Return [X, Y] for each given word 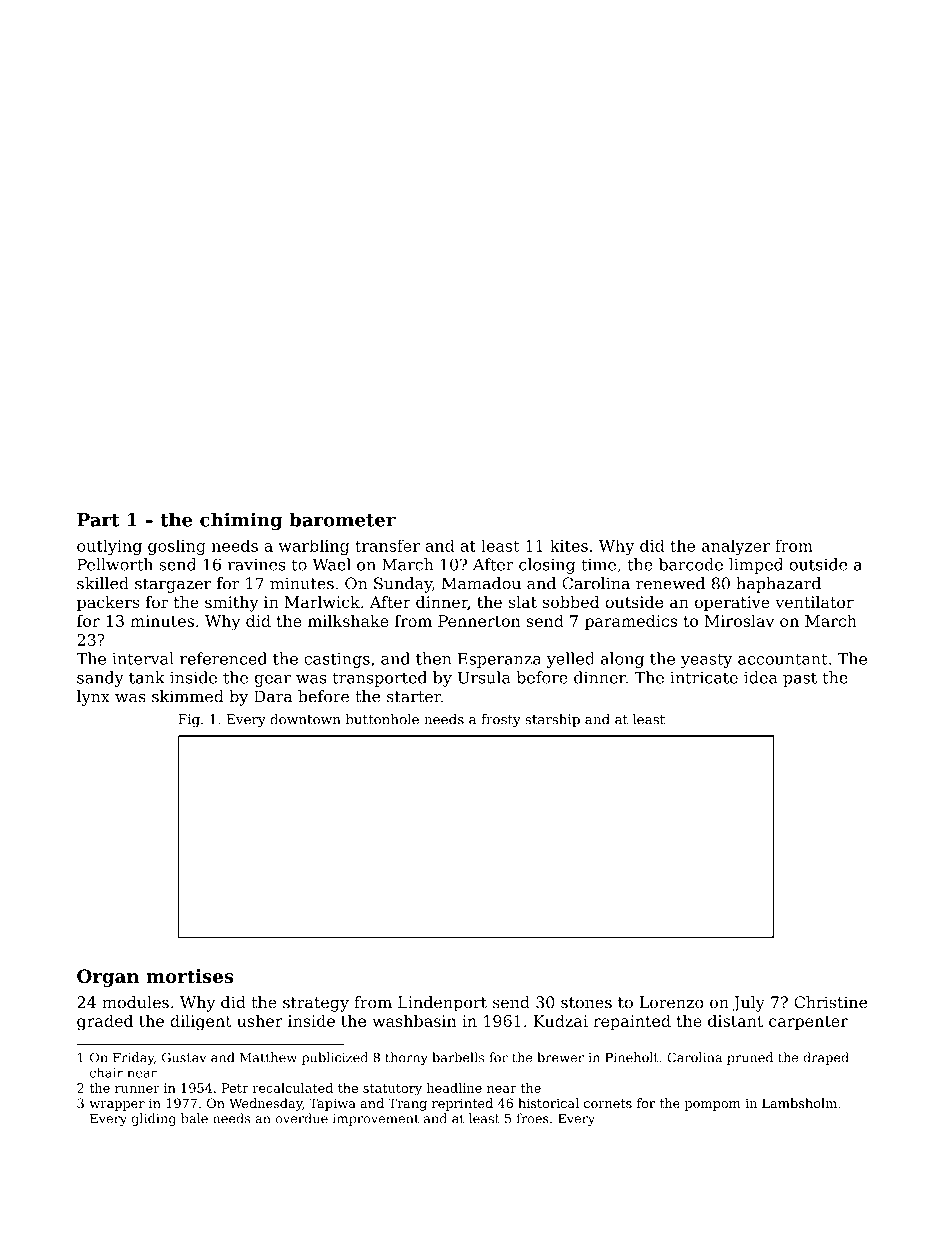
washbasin [414, 1020]
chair [106, 1072]
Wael [331, 564]
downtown [305, 719]
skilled [103, 583]
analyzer [736, 547]
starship [552, 720]
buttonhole [382, 719]
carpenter [808, 1023]
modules [135, 1002]
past [800, 679]
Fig [189, 720]
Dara [273, 696]
